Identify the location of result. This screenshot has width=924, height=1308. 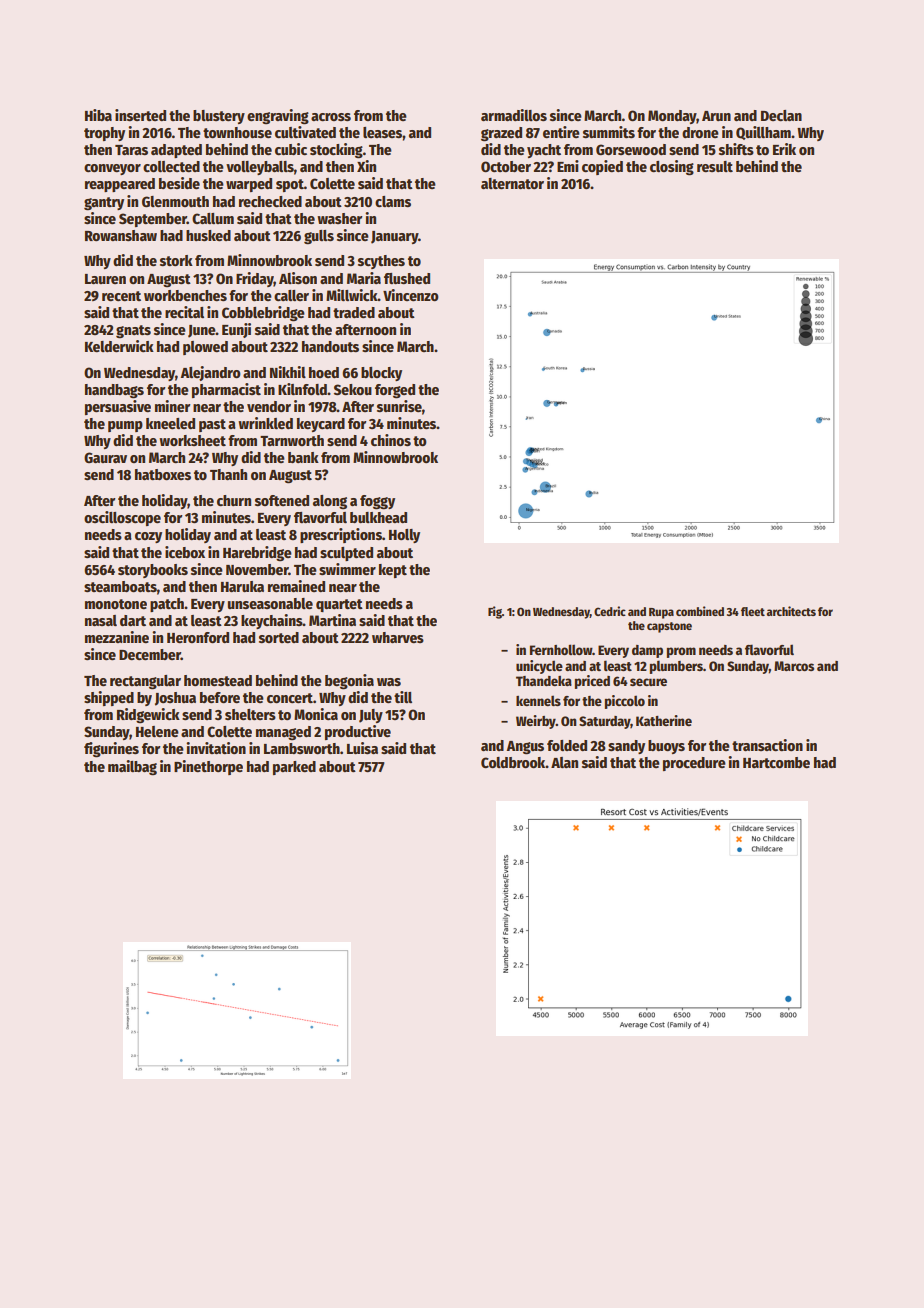
(715, 166).
